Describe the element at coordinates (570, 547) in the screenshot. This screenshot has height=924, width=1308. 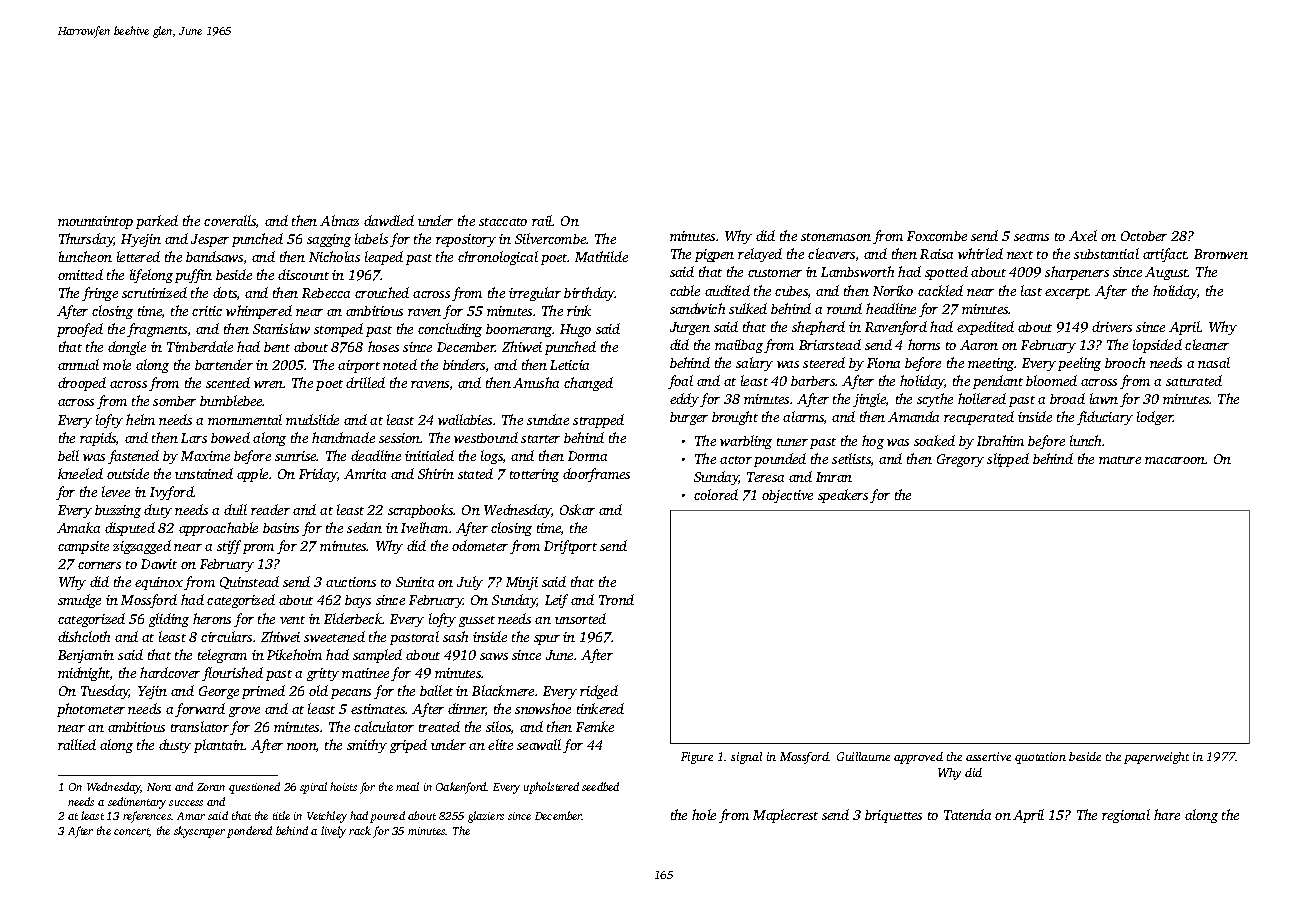
I see `Driftport` at that location.
